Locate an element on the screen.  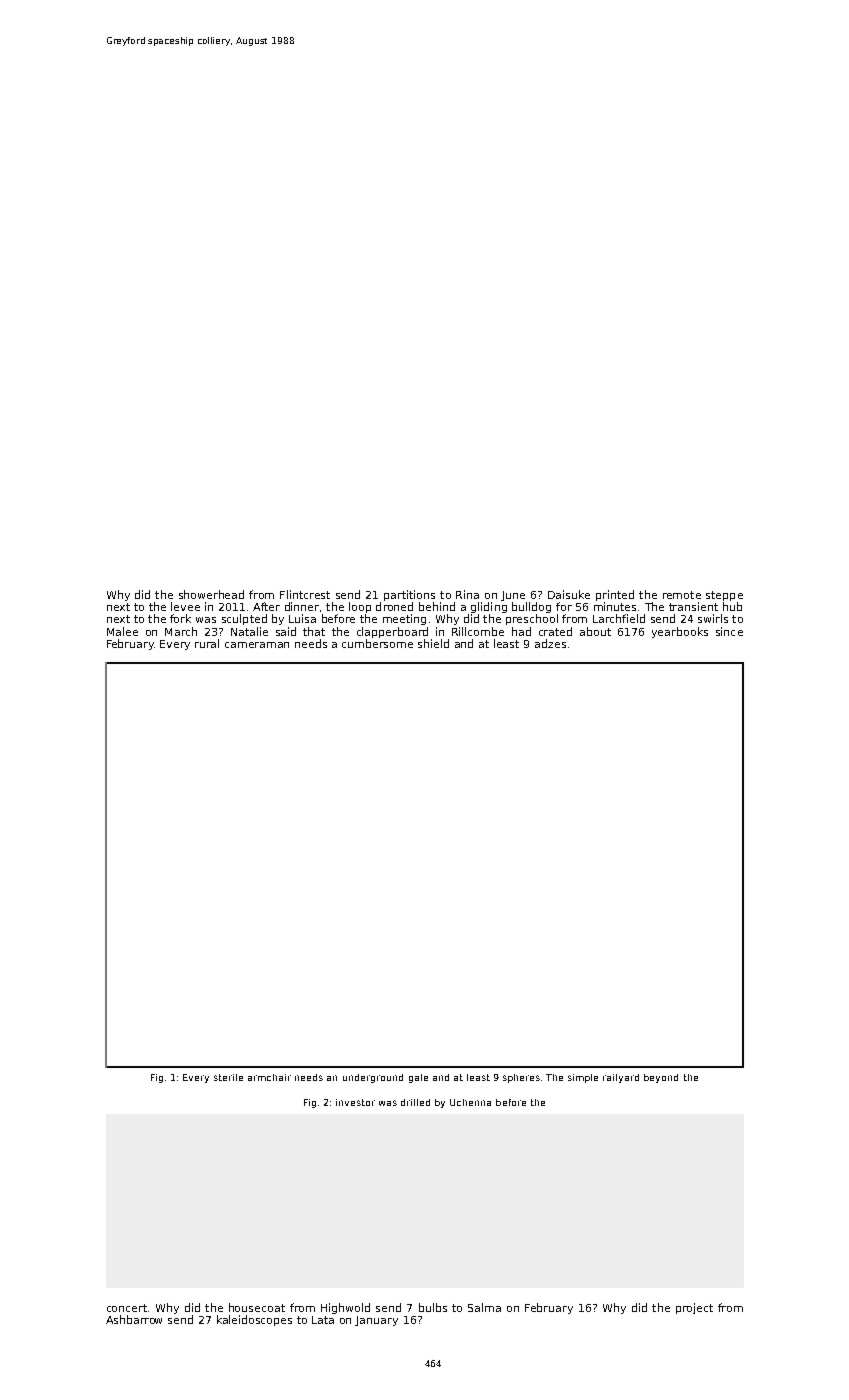
beyond is located at coordinates (661, 1078).
